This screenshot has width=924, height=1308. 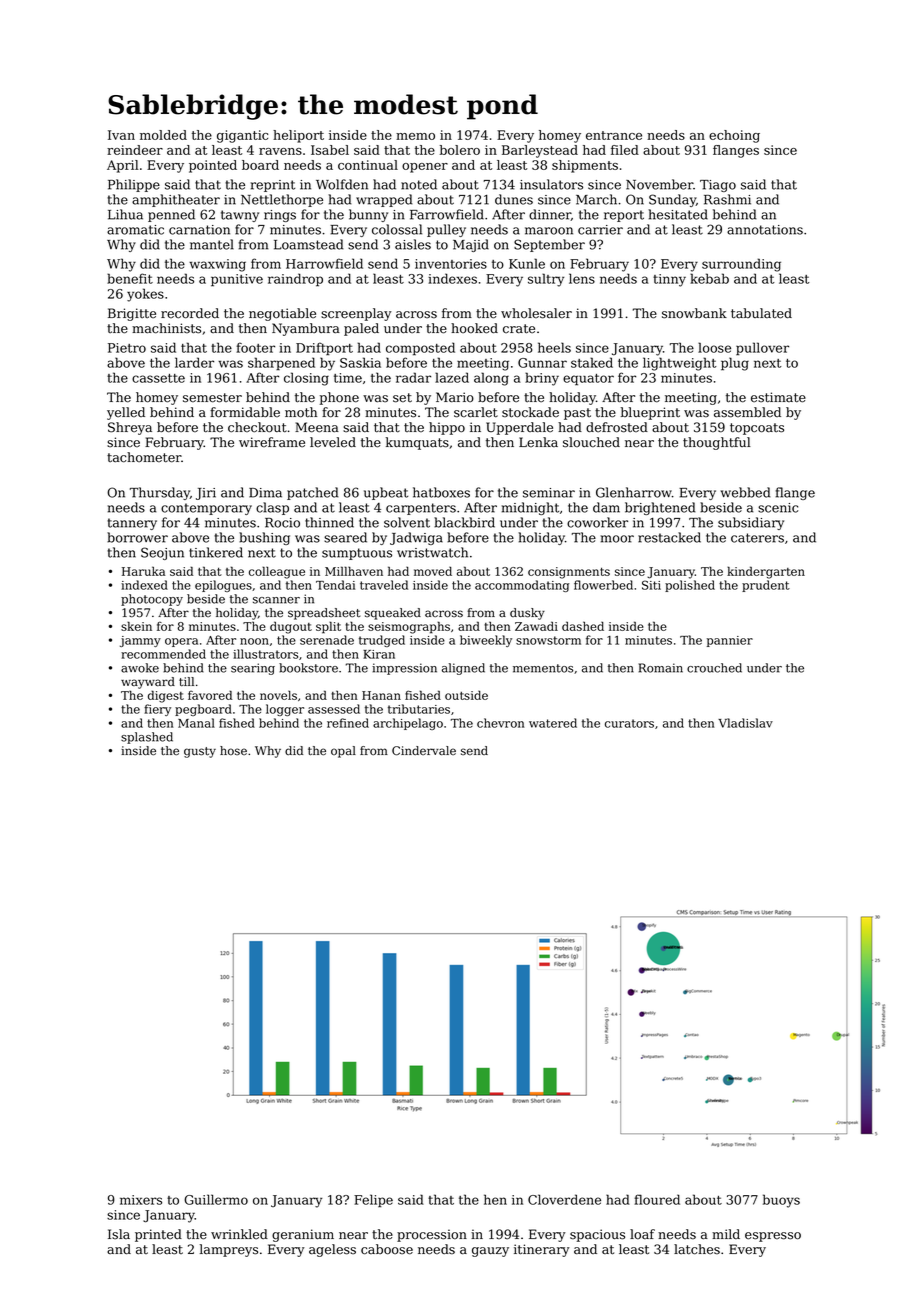 I want to click on thoughtful, so click(x=717, y=443).
